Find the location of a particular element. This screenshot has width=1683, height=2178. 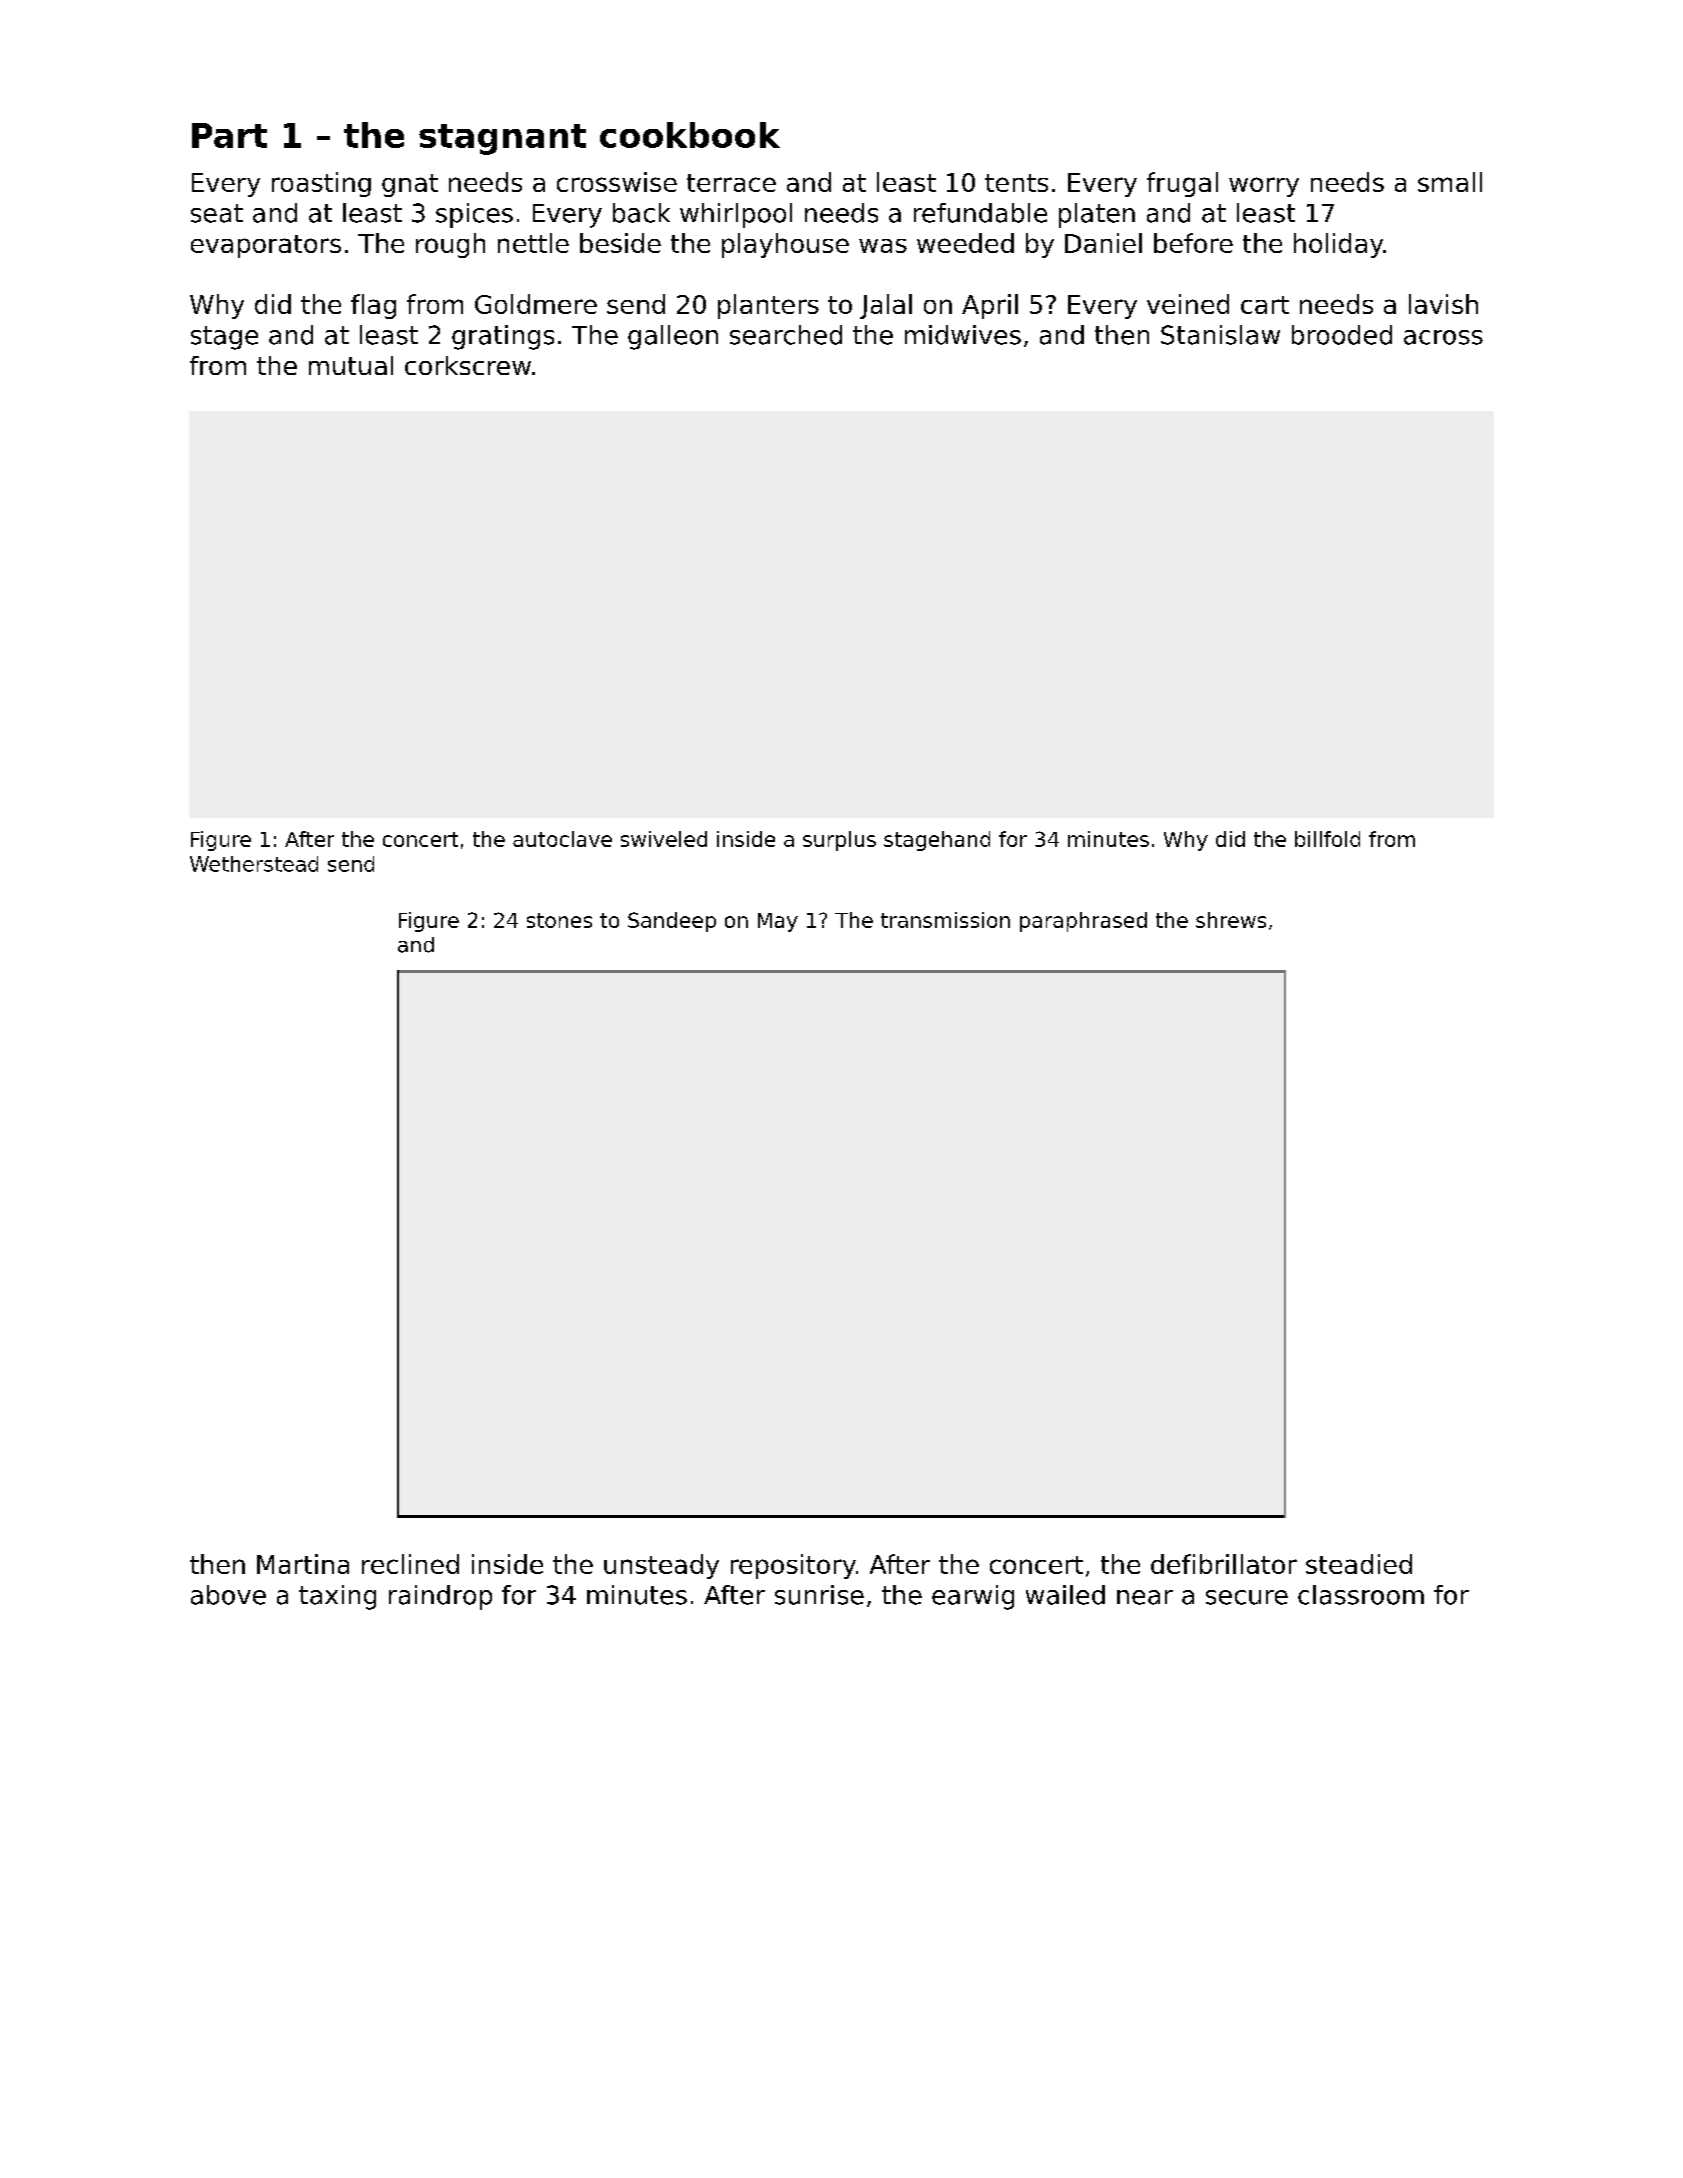

cookbook is located at coordinates (690, 135).
